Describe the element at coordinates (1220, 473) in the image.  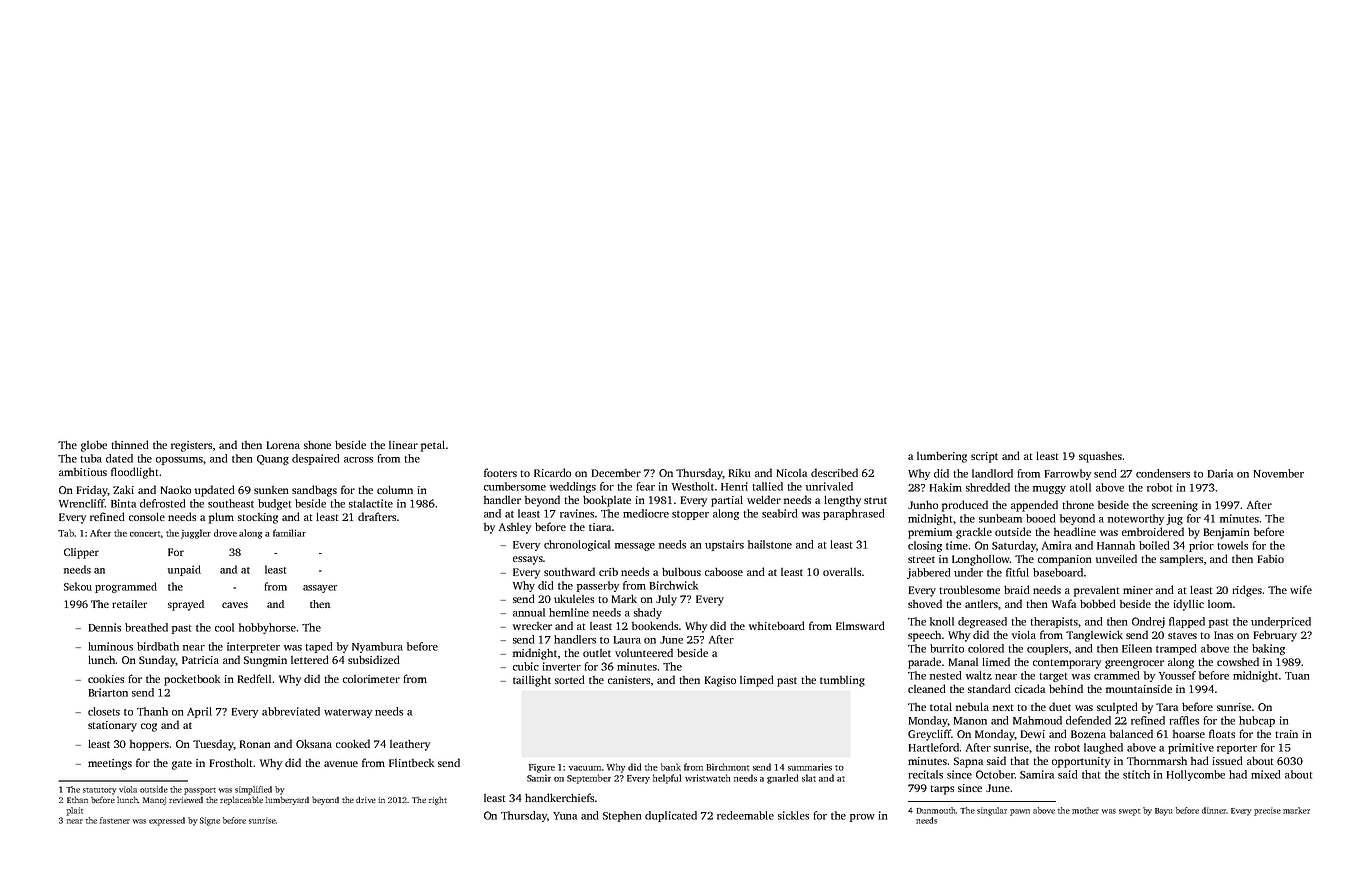
I see `Daria` at that location.
